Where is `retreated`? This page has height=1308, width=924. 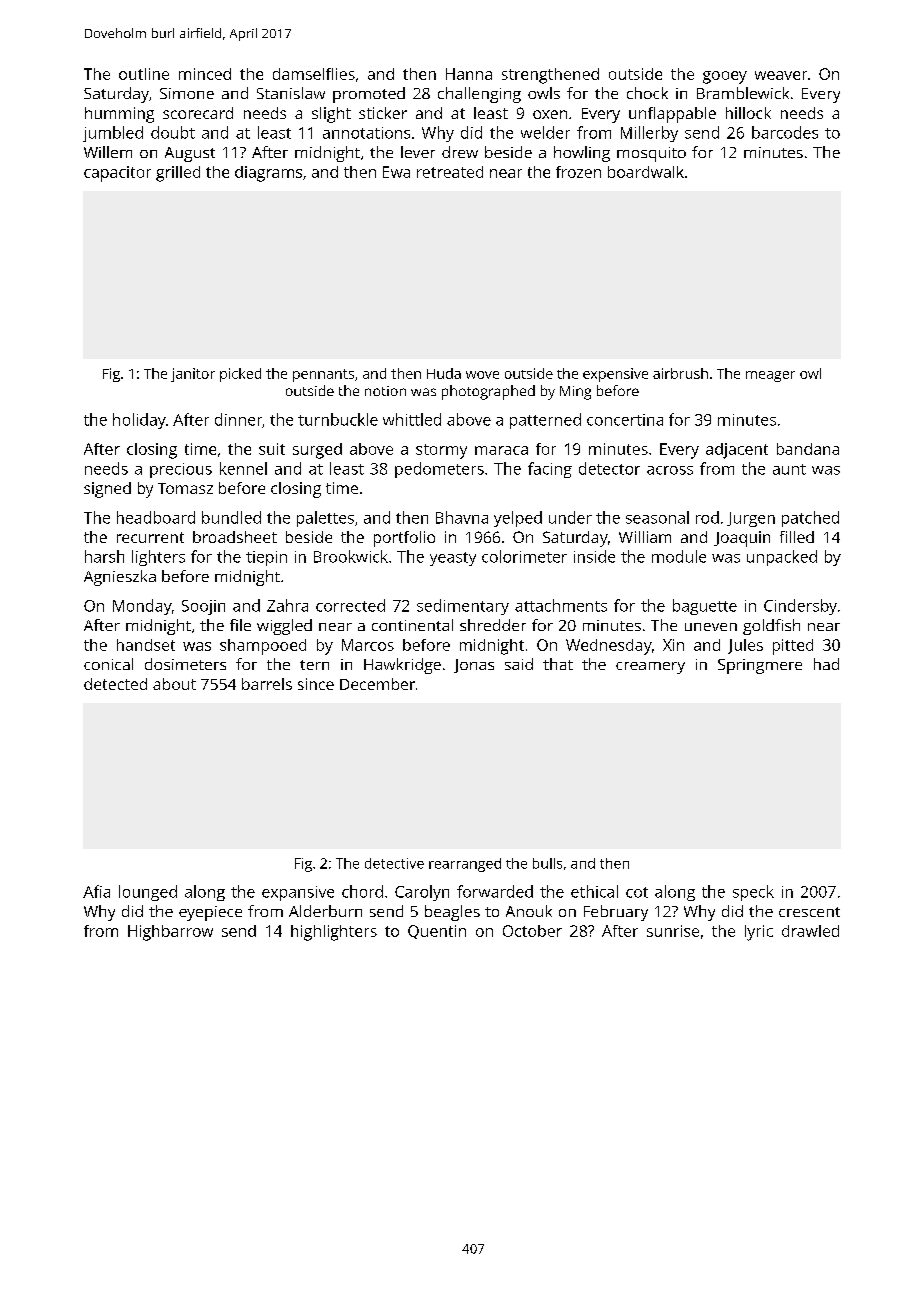 retreated is located at coordinates (450, 172).
